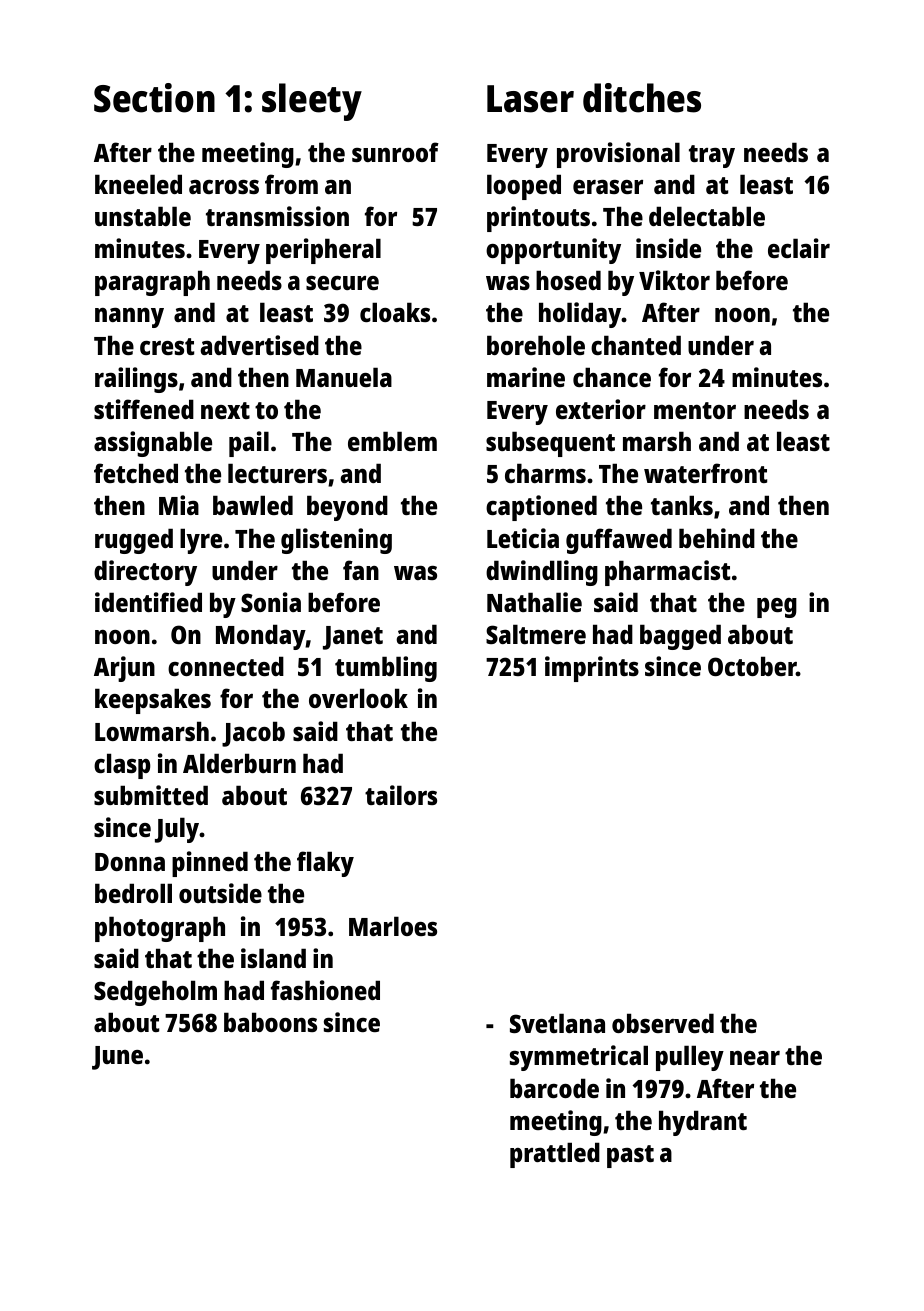 Image resolution: width=924 pixels, height=1311 pixels. What do you see at coordinates (717, 538) in the page?
I see `behind` at bounding box center [717, 538].
